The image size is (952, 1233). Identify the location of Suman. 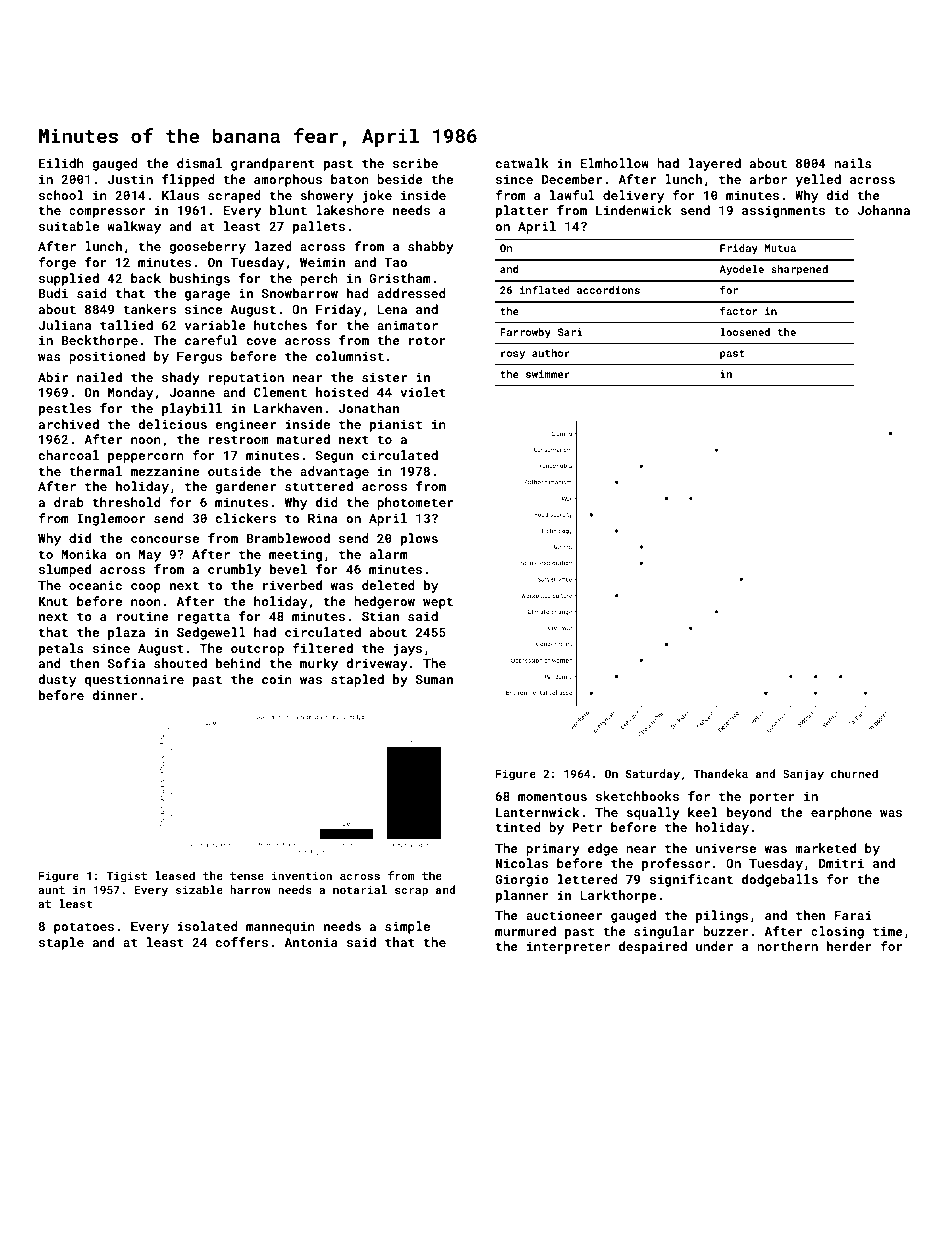
(434, 679).
